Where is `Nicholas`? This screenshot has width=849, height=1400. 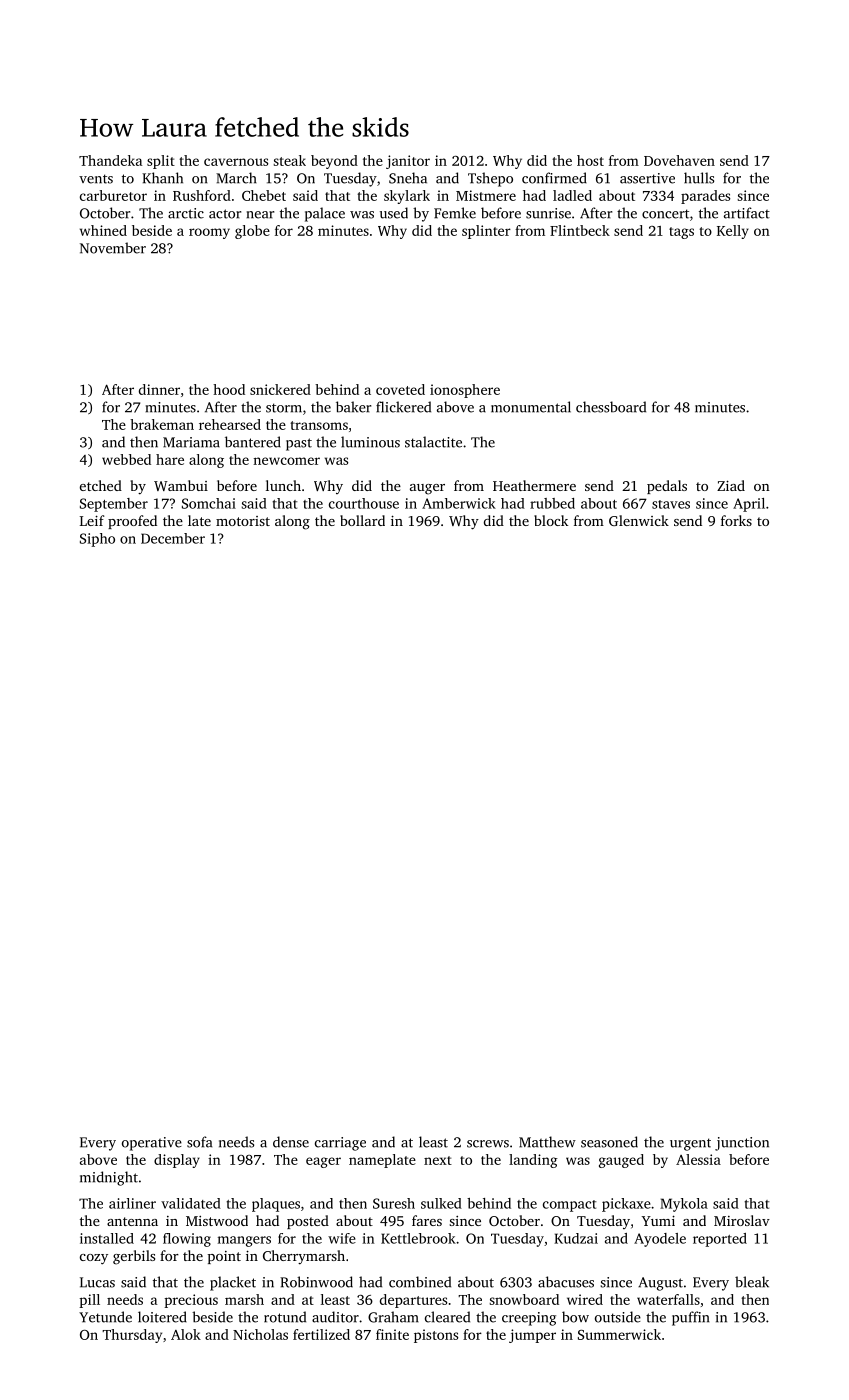
Nicholas is located at coordinates (260, 1334).
